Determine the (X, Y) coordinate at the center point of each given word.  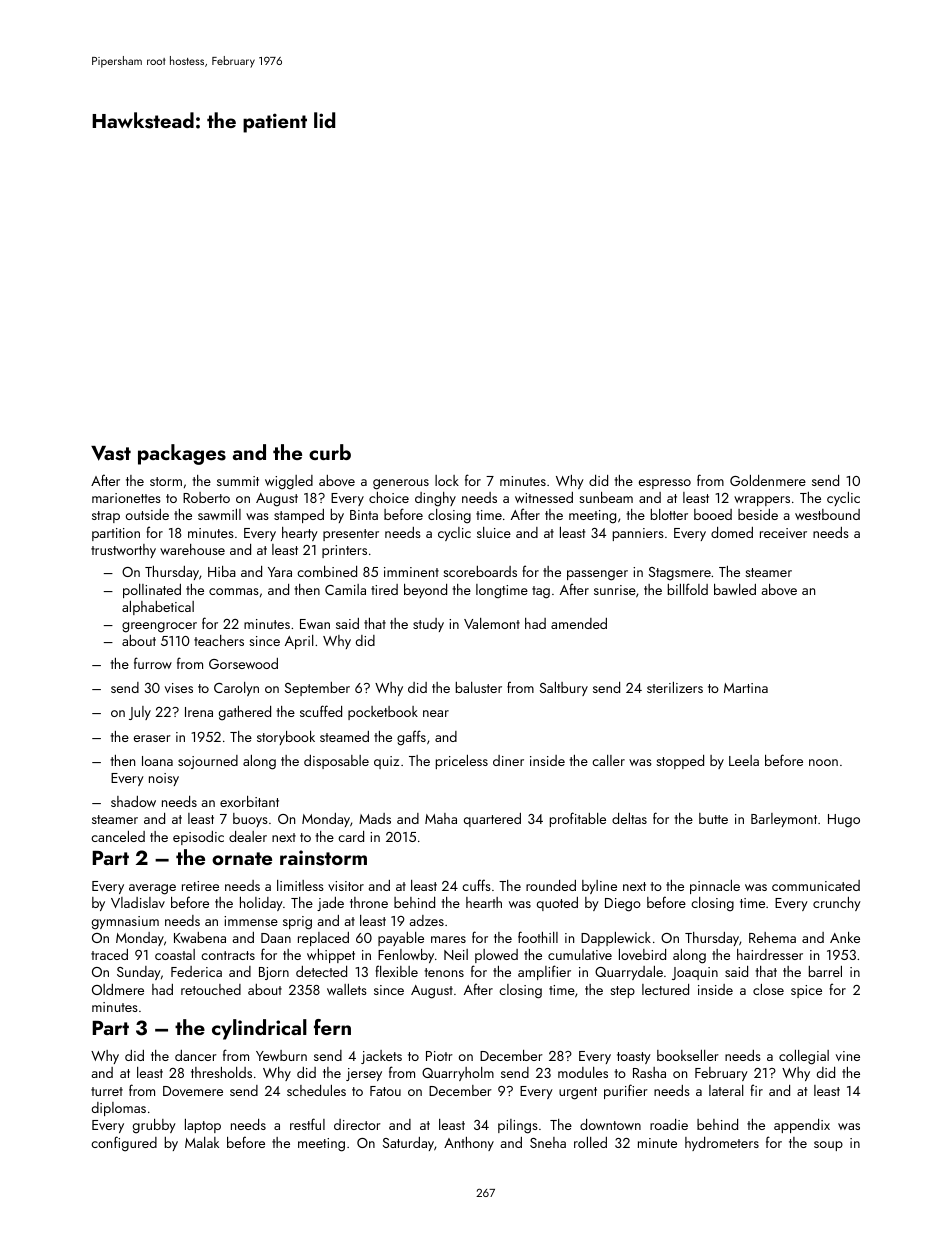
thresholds (221, 1072)
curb (330, 452)
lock (447, 480)
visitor (346, 886)
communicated (816, 885)
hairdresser (770, 954)
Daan (276, 938)
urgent (578, 1093)
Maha (441, 818)
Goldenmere (768, 480)
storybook (286, 738)
